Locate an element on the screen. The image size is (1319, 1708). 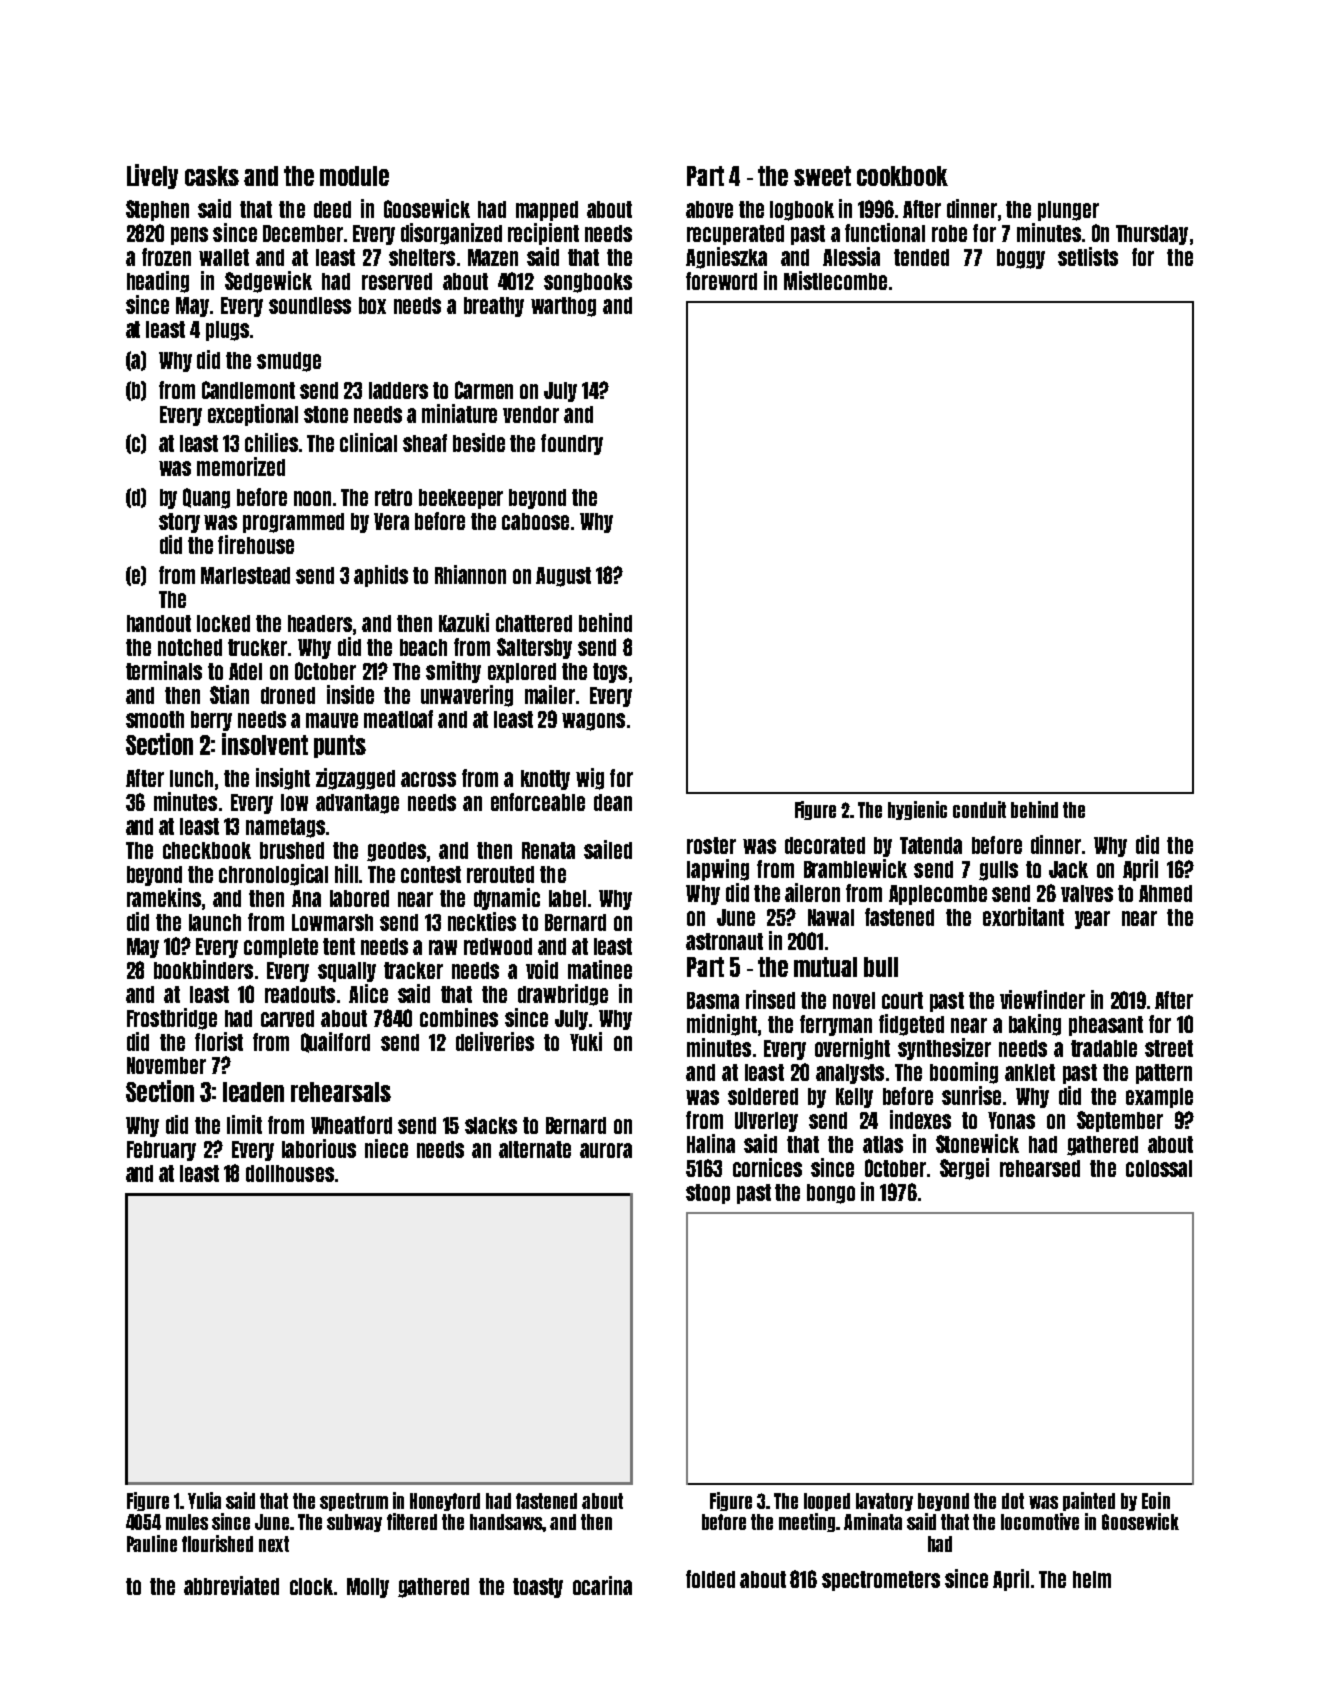
pens is located at coordinates (189, 236).
